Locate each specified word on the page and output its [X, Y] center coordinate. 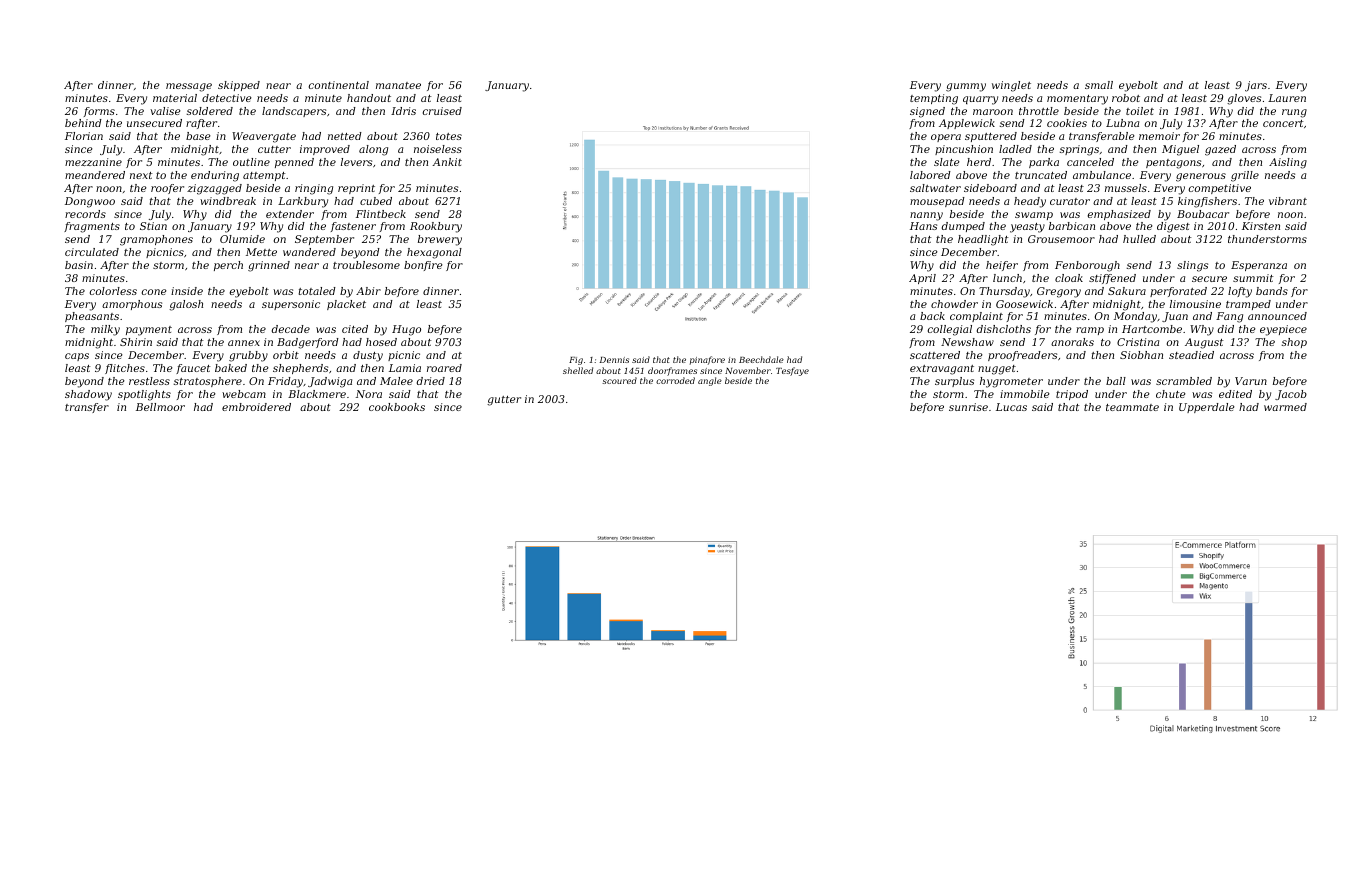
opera [946, 138]
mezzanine [93, 162]
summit [1253, 278]
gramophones [156, 240]
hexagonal [434, 253]
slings [1192, 266]
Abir [368, 291]
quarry [980, 100]
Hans [923, 226]
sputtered [991, 137]
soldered [210, 111]
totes [449, 136]
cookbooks [397, 407]
